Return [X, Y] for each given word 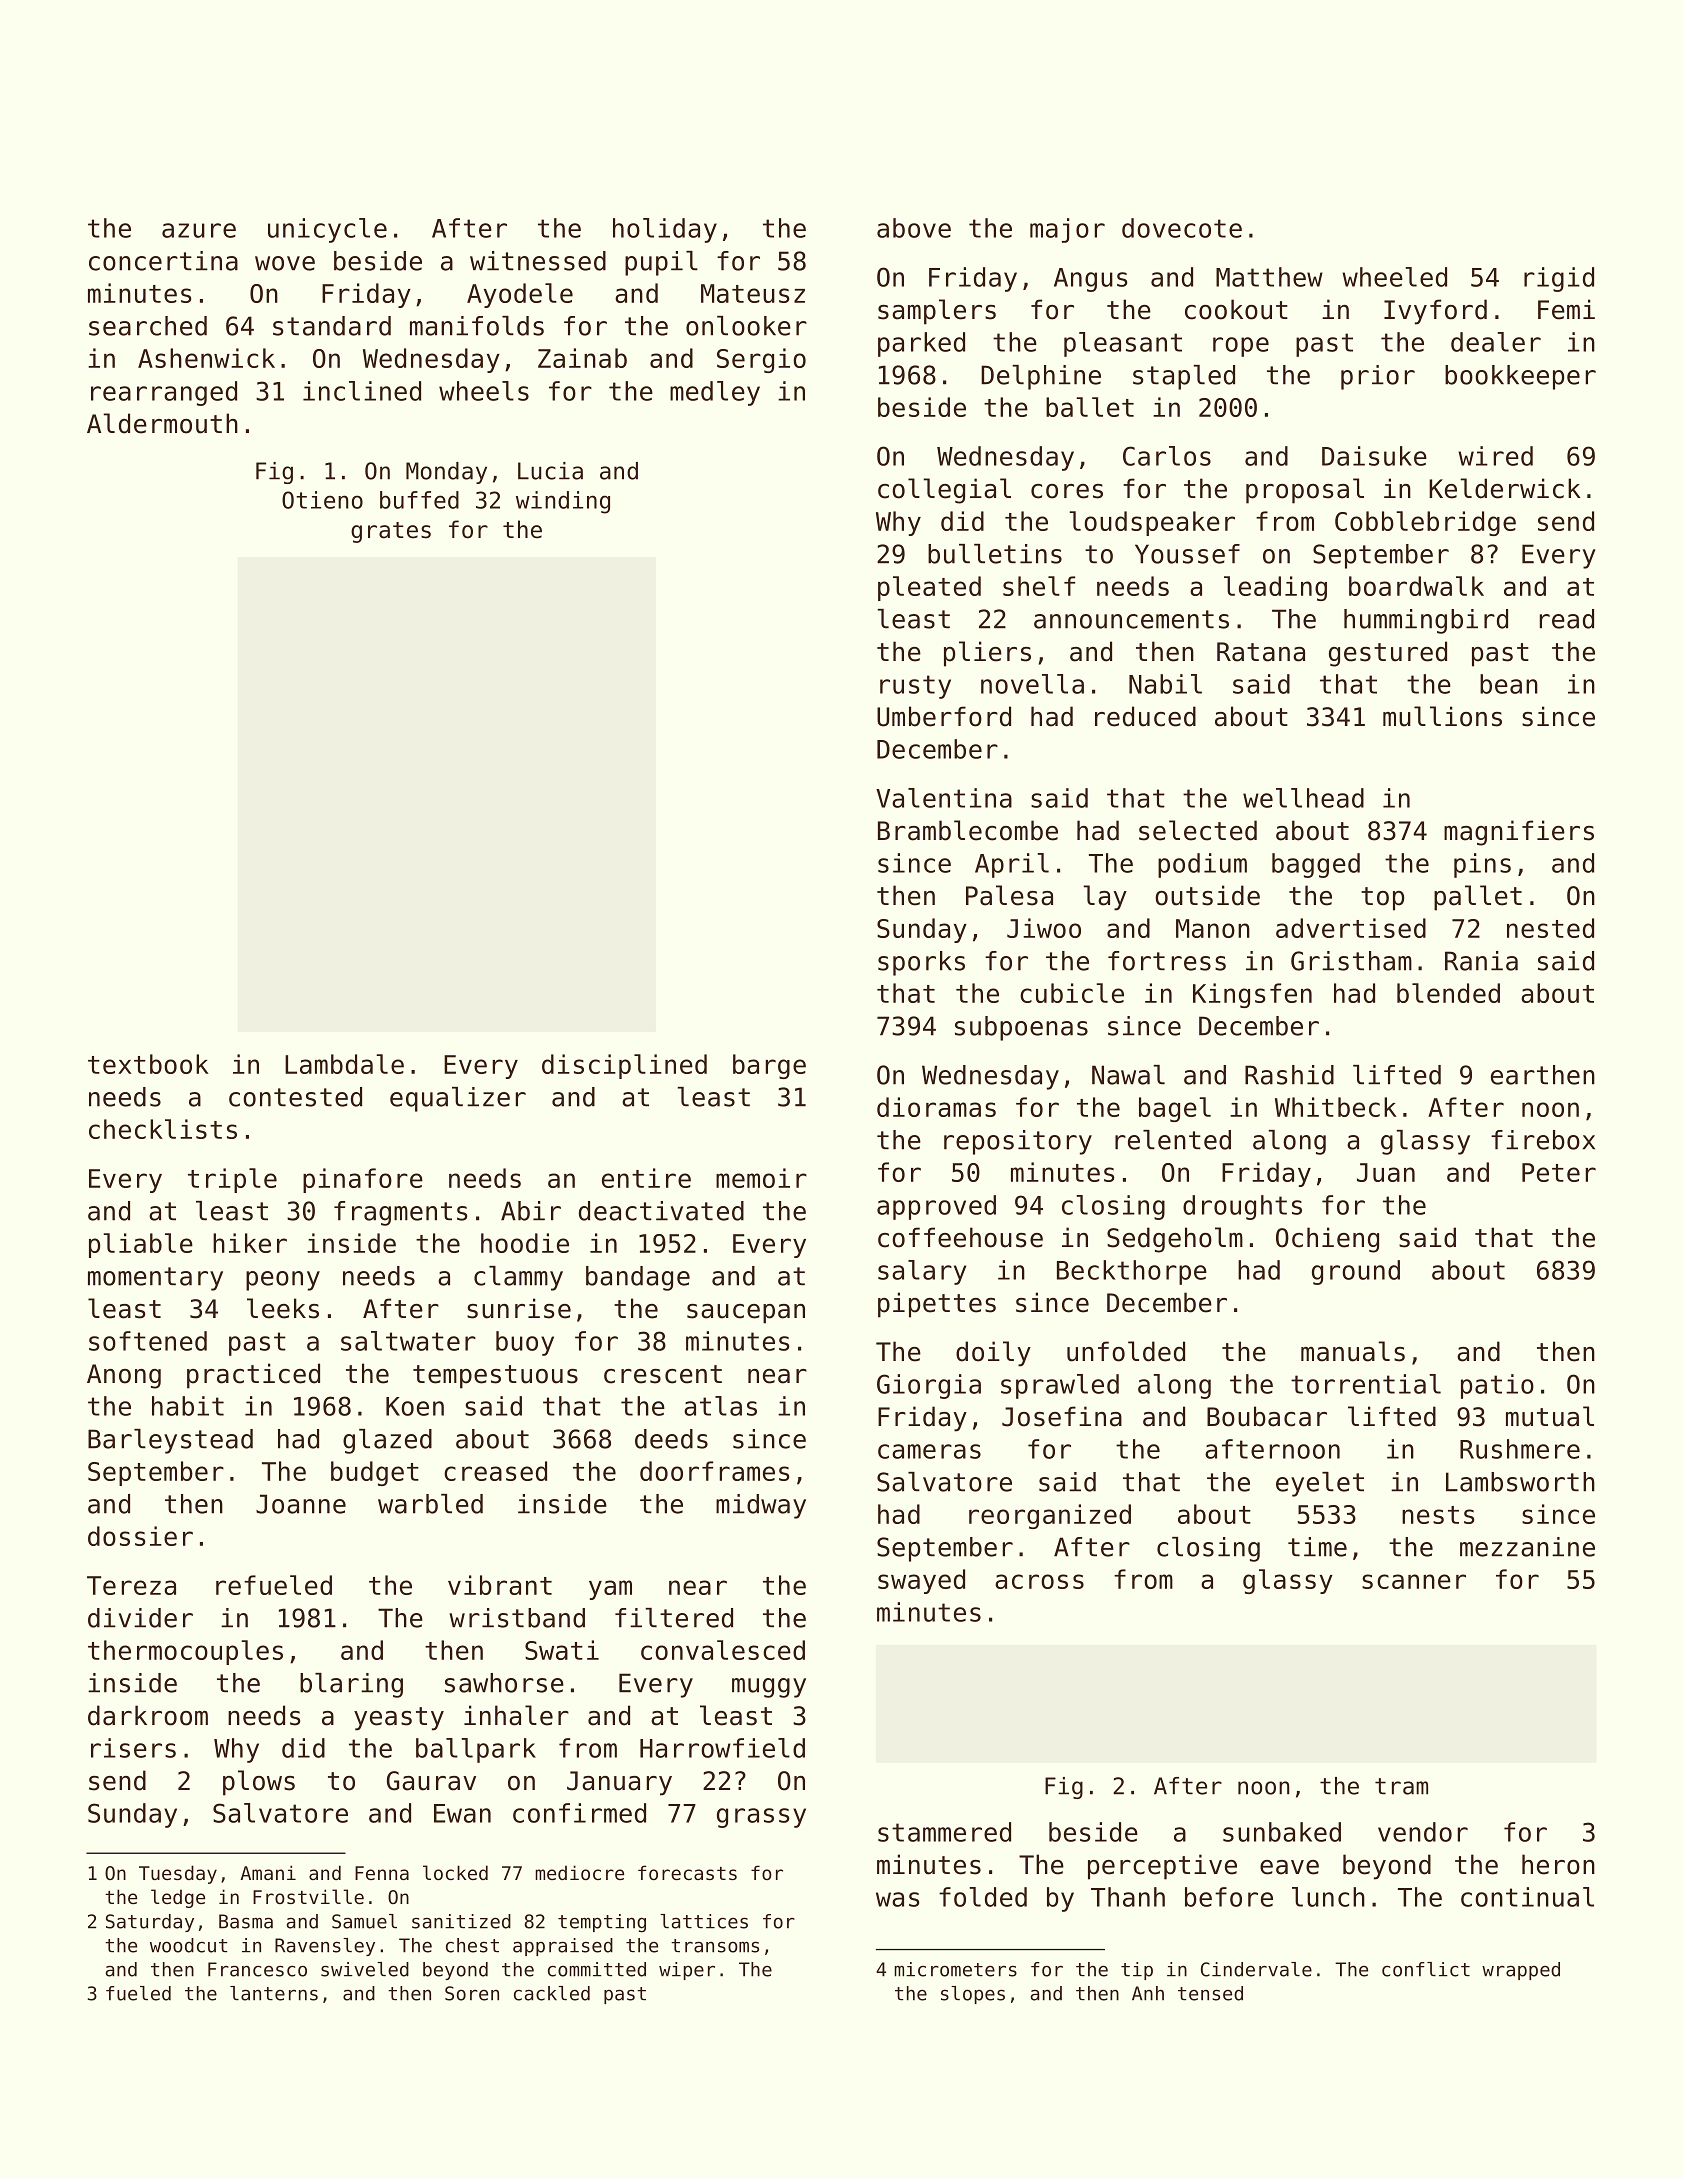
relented [1173, 1140]
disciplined [624, 1066]
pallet [1478, 898]
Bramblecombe [968, 830]
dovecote [1182, 228]
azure [199, 230]
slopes [973, 1995]
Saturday [150, 1923]
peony [283, 1281]
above [914, 228]
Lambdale [344, 1064]
